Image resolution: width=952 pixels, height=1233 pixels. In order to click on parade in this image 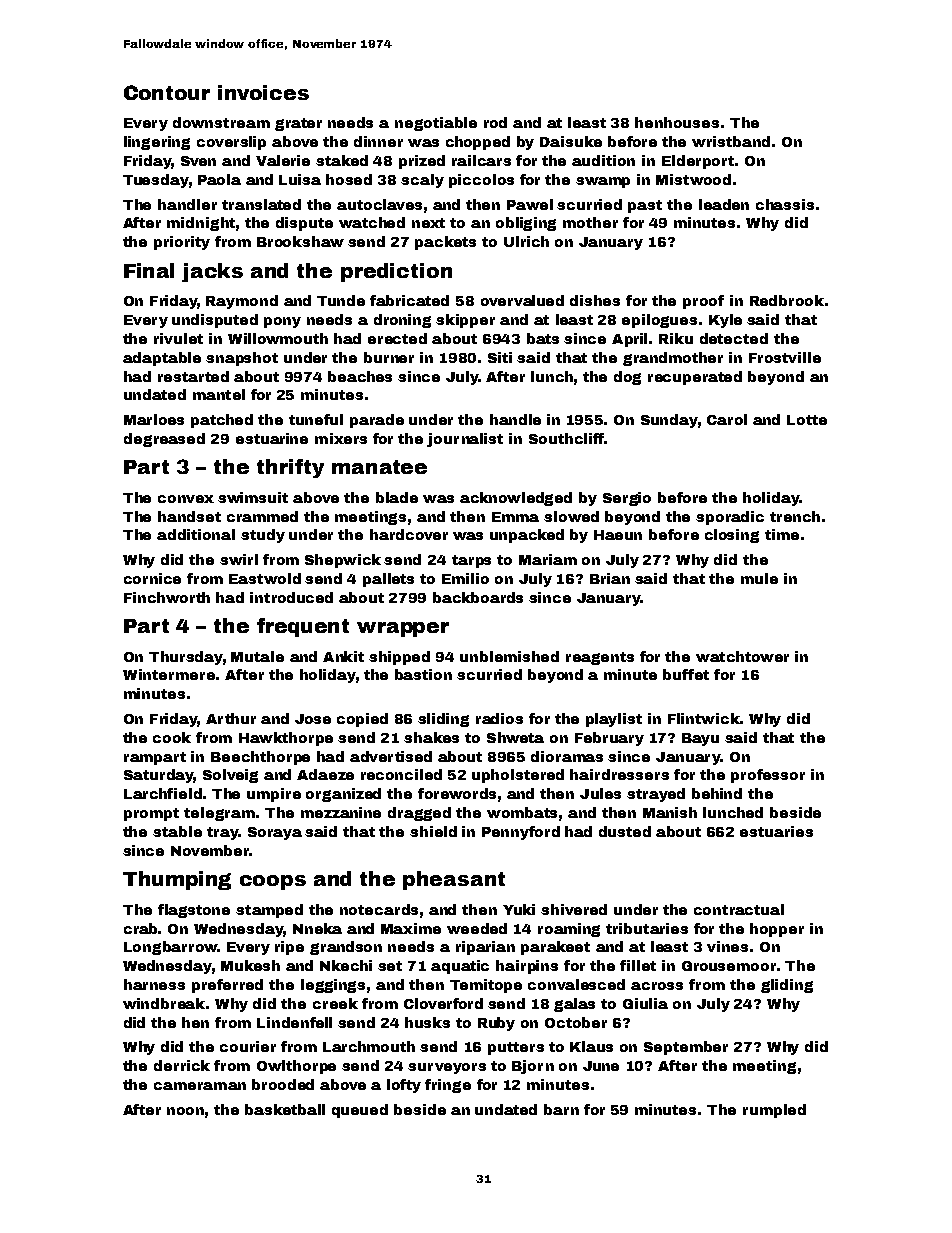, I will do `click(377, 421)`.
